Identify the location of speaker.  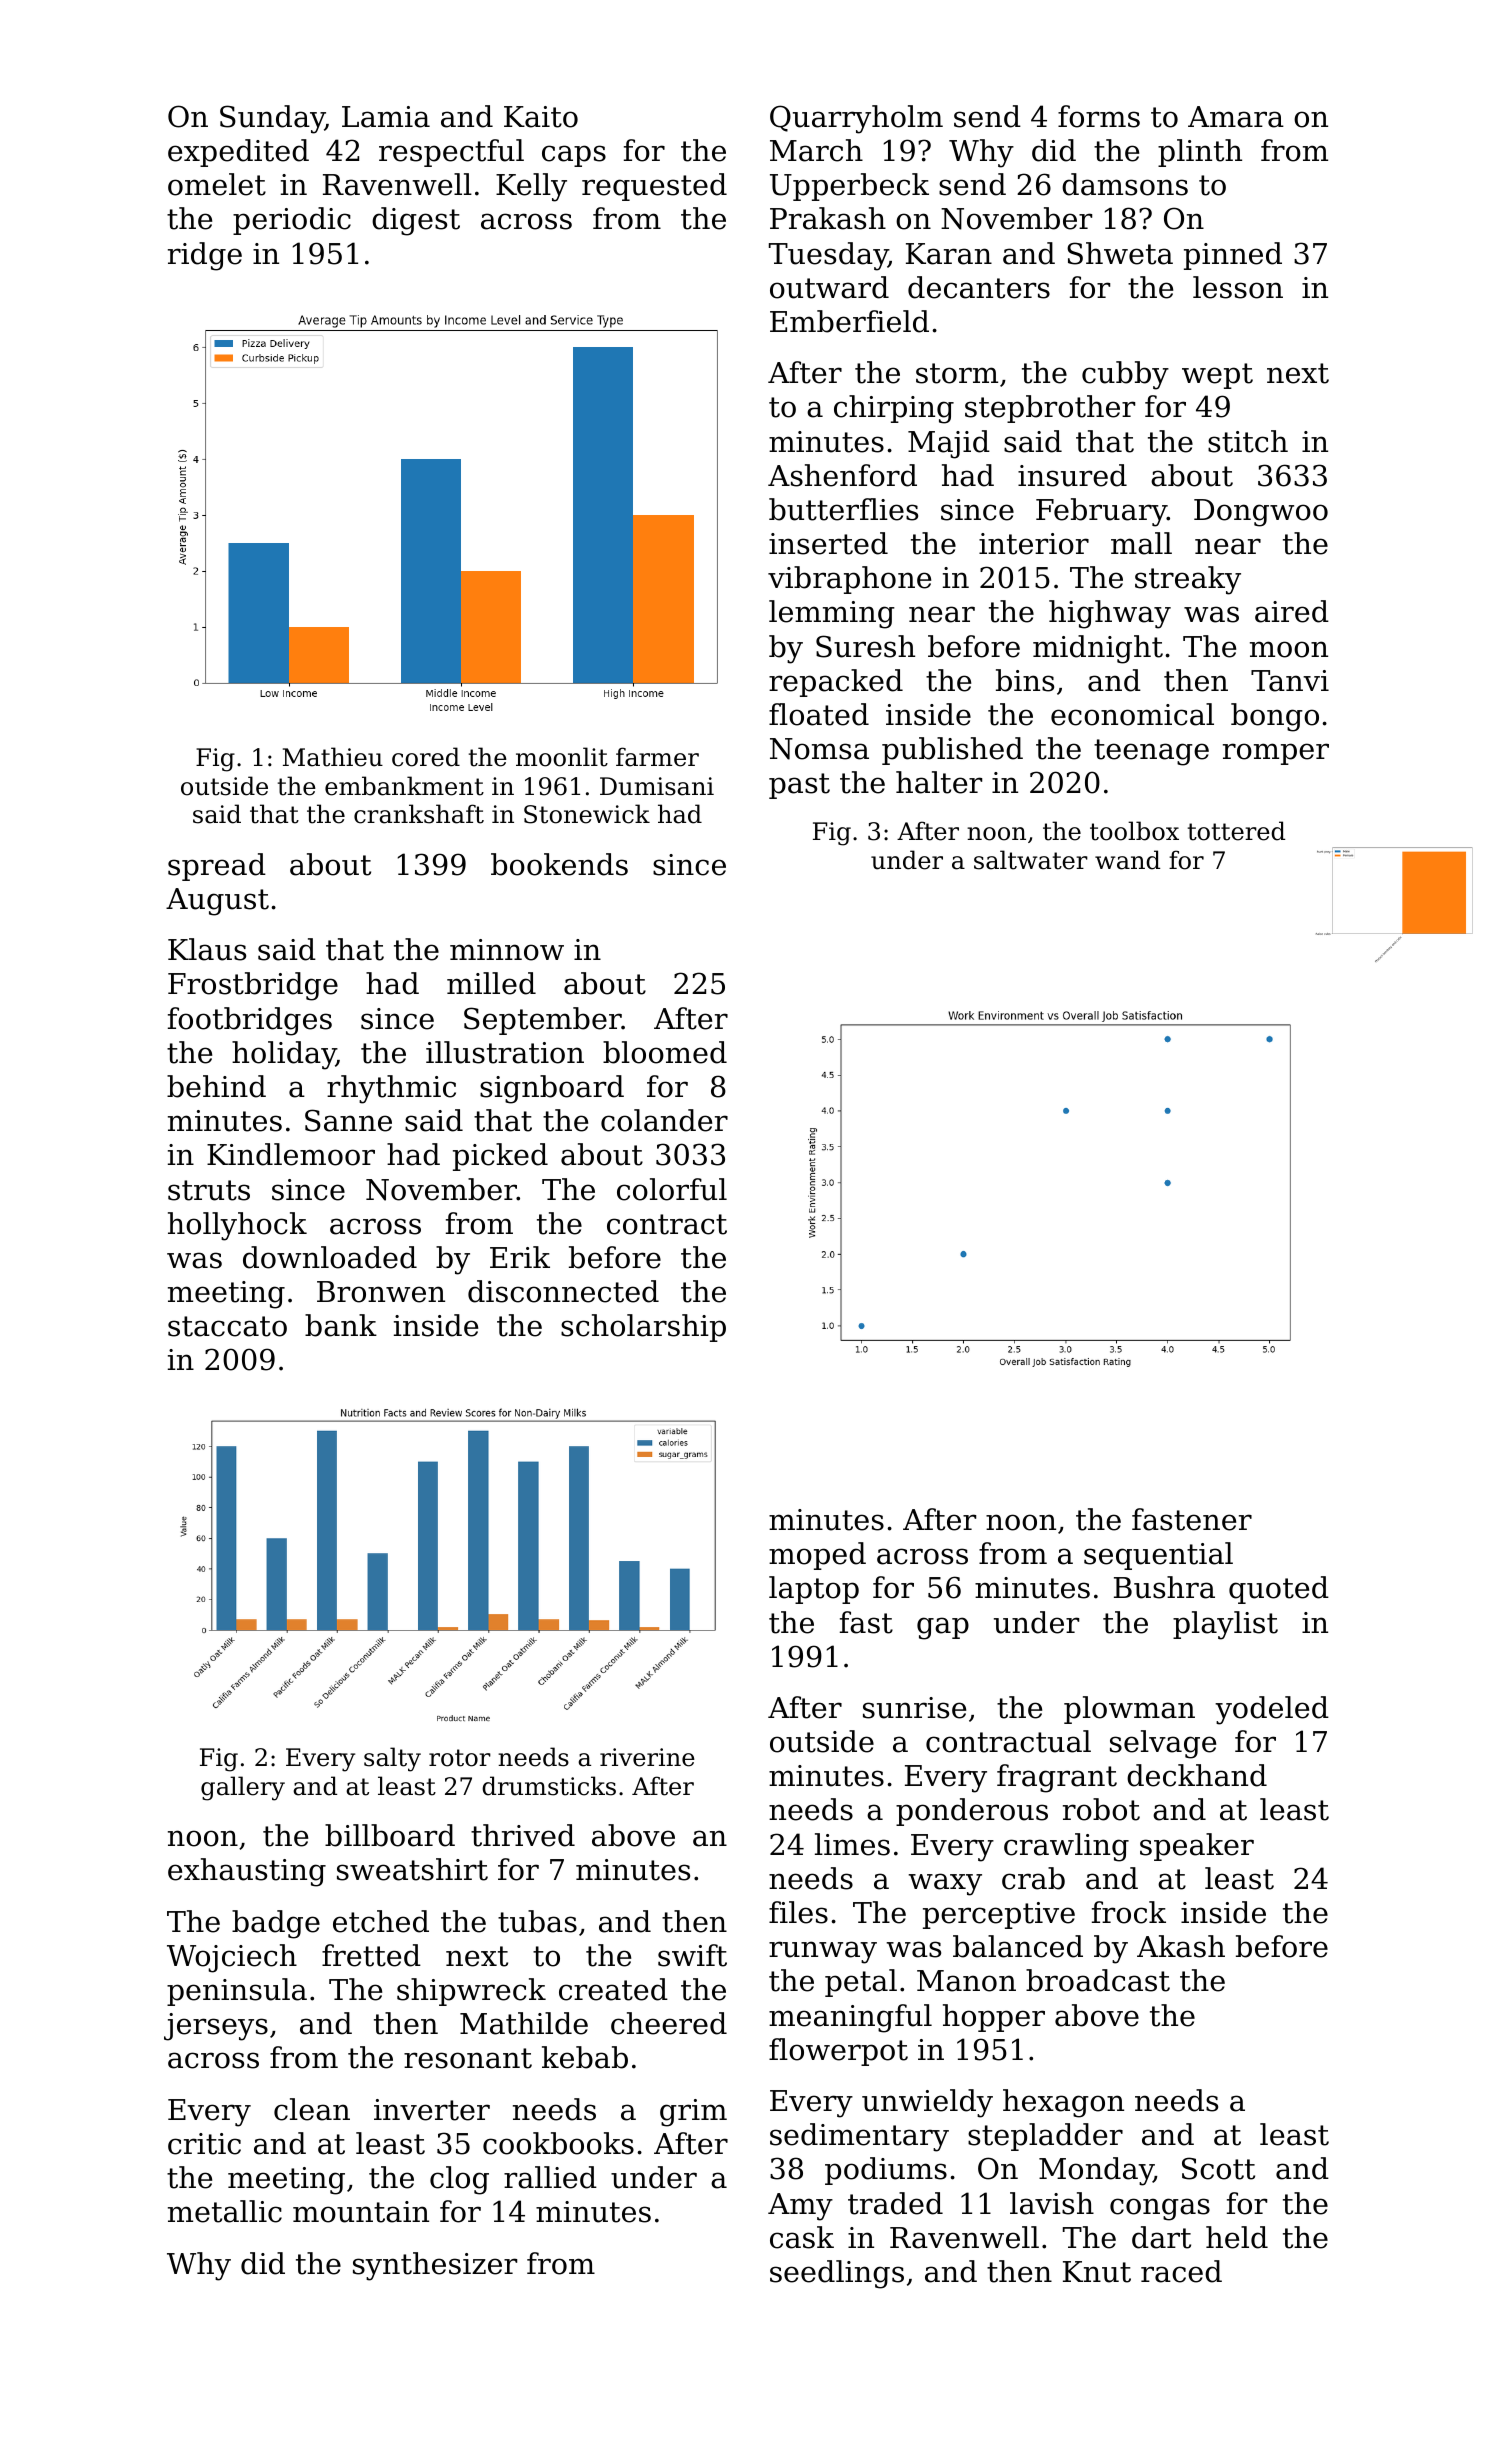
(1197, 1847).
